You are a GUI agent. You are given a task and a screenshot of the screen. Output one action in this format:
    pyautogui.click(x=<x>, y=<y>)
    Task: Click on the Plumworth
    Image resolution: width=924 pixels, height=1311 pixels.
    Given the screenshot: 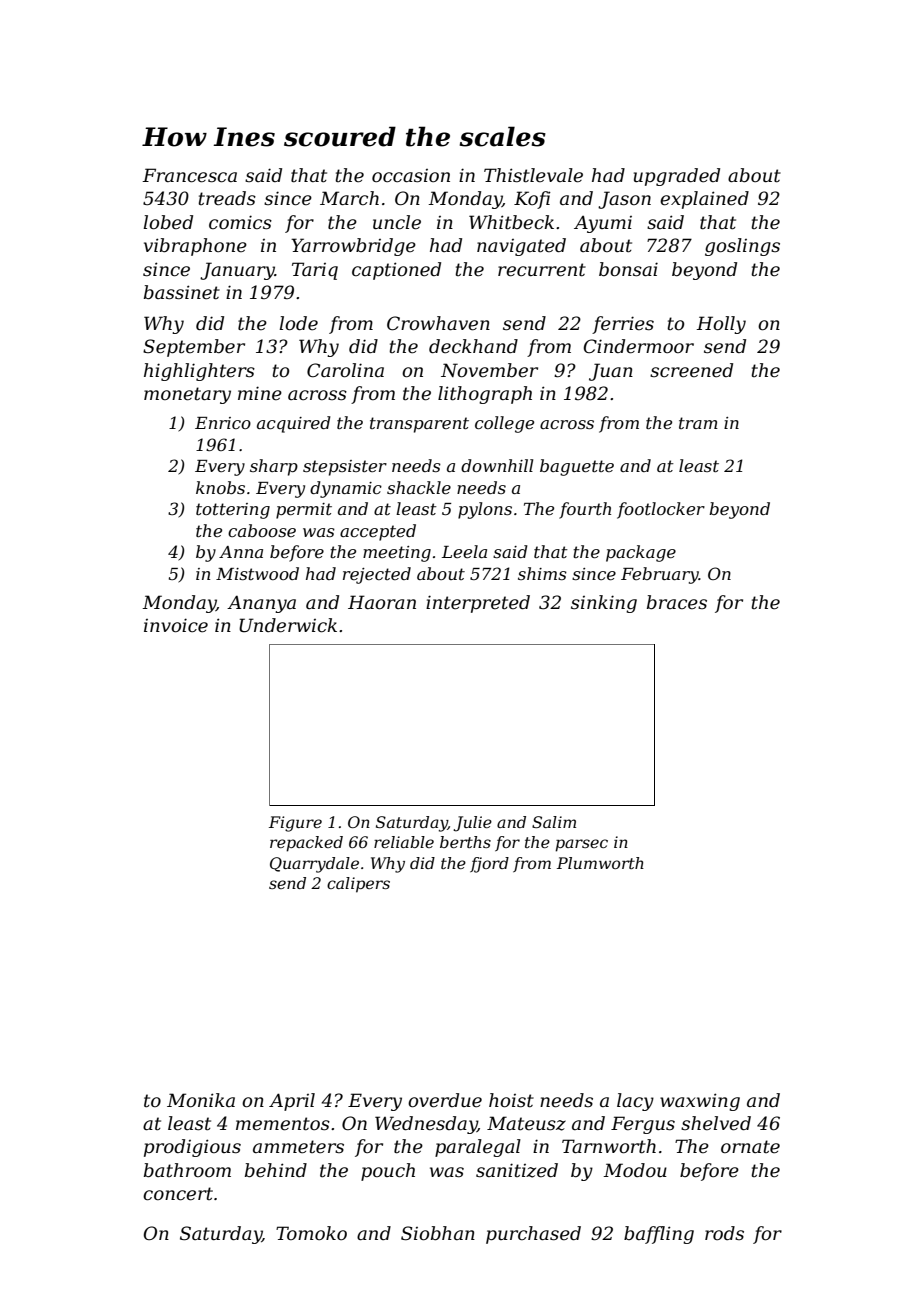 What is the action you would take?
    pyautogui.click(x=600, y=863)
